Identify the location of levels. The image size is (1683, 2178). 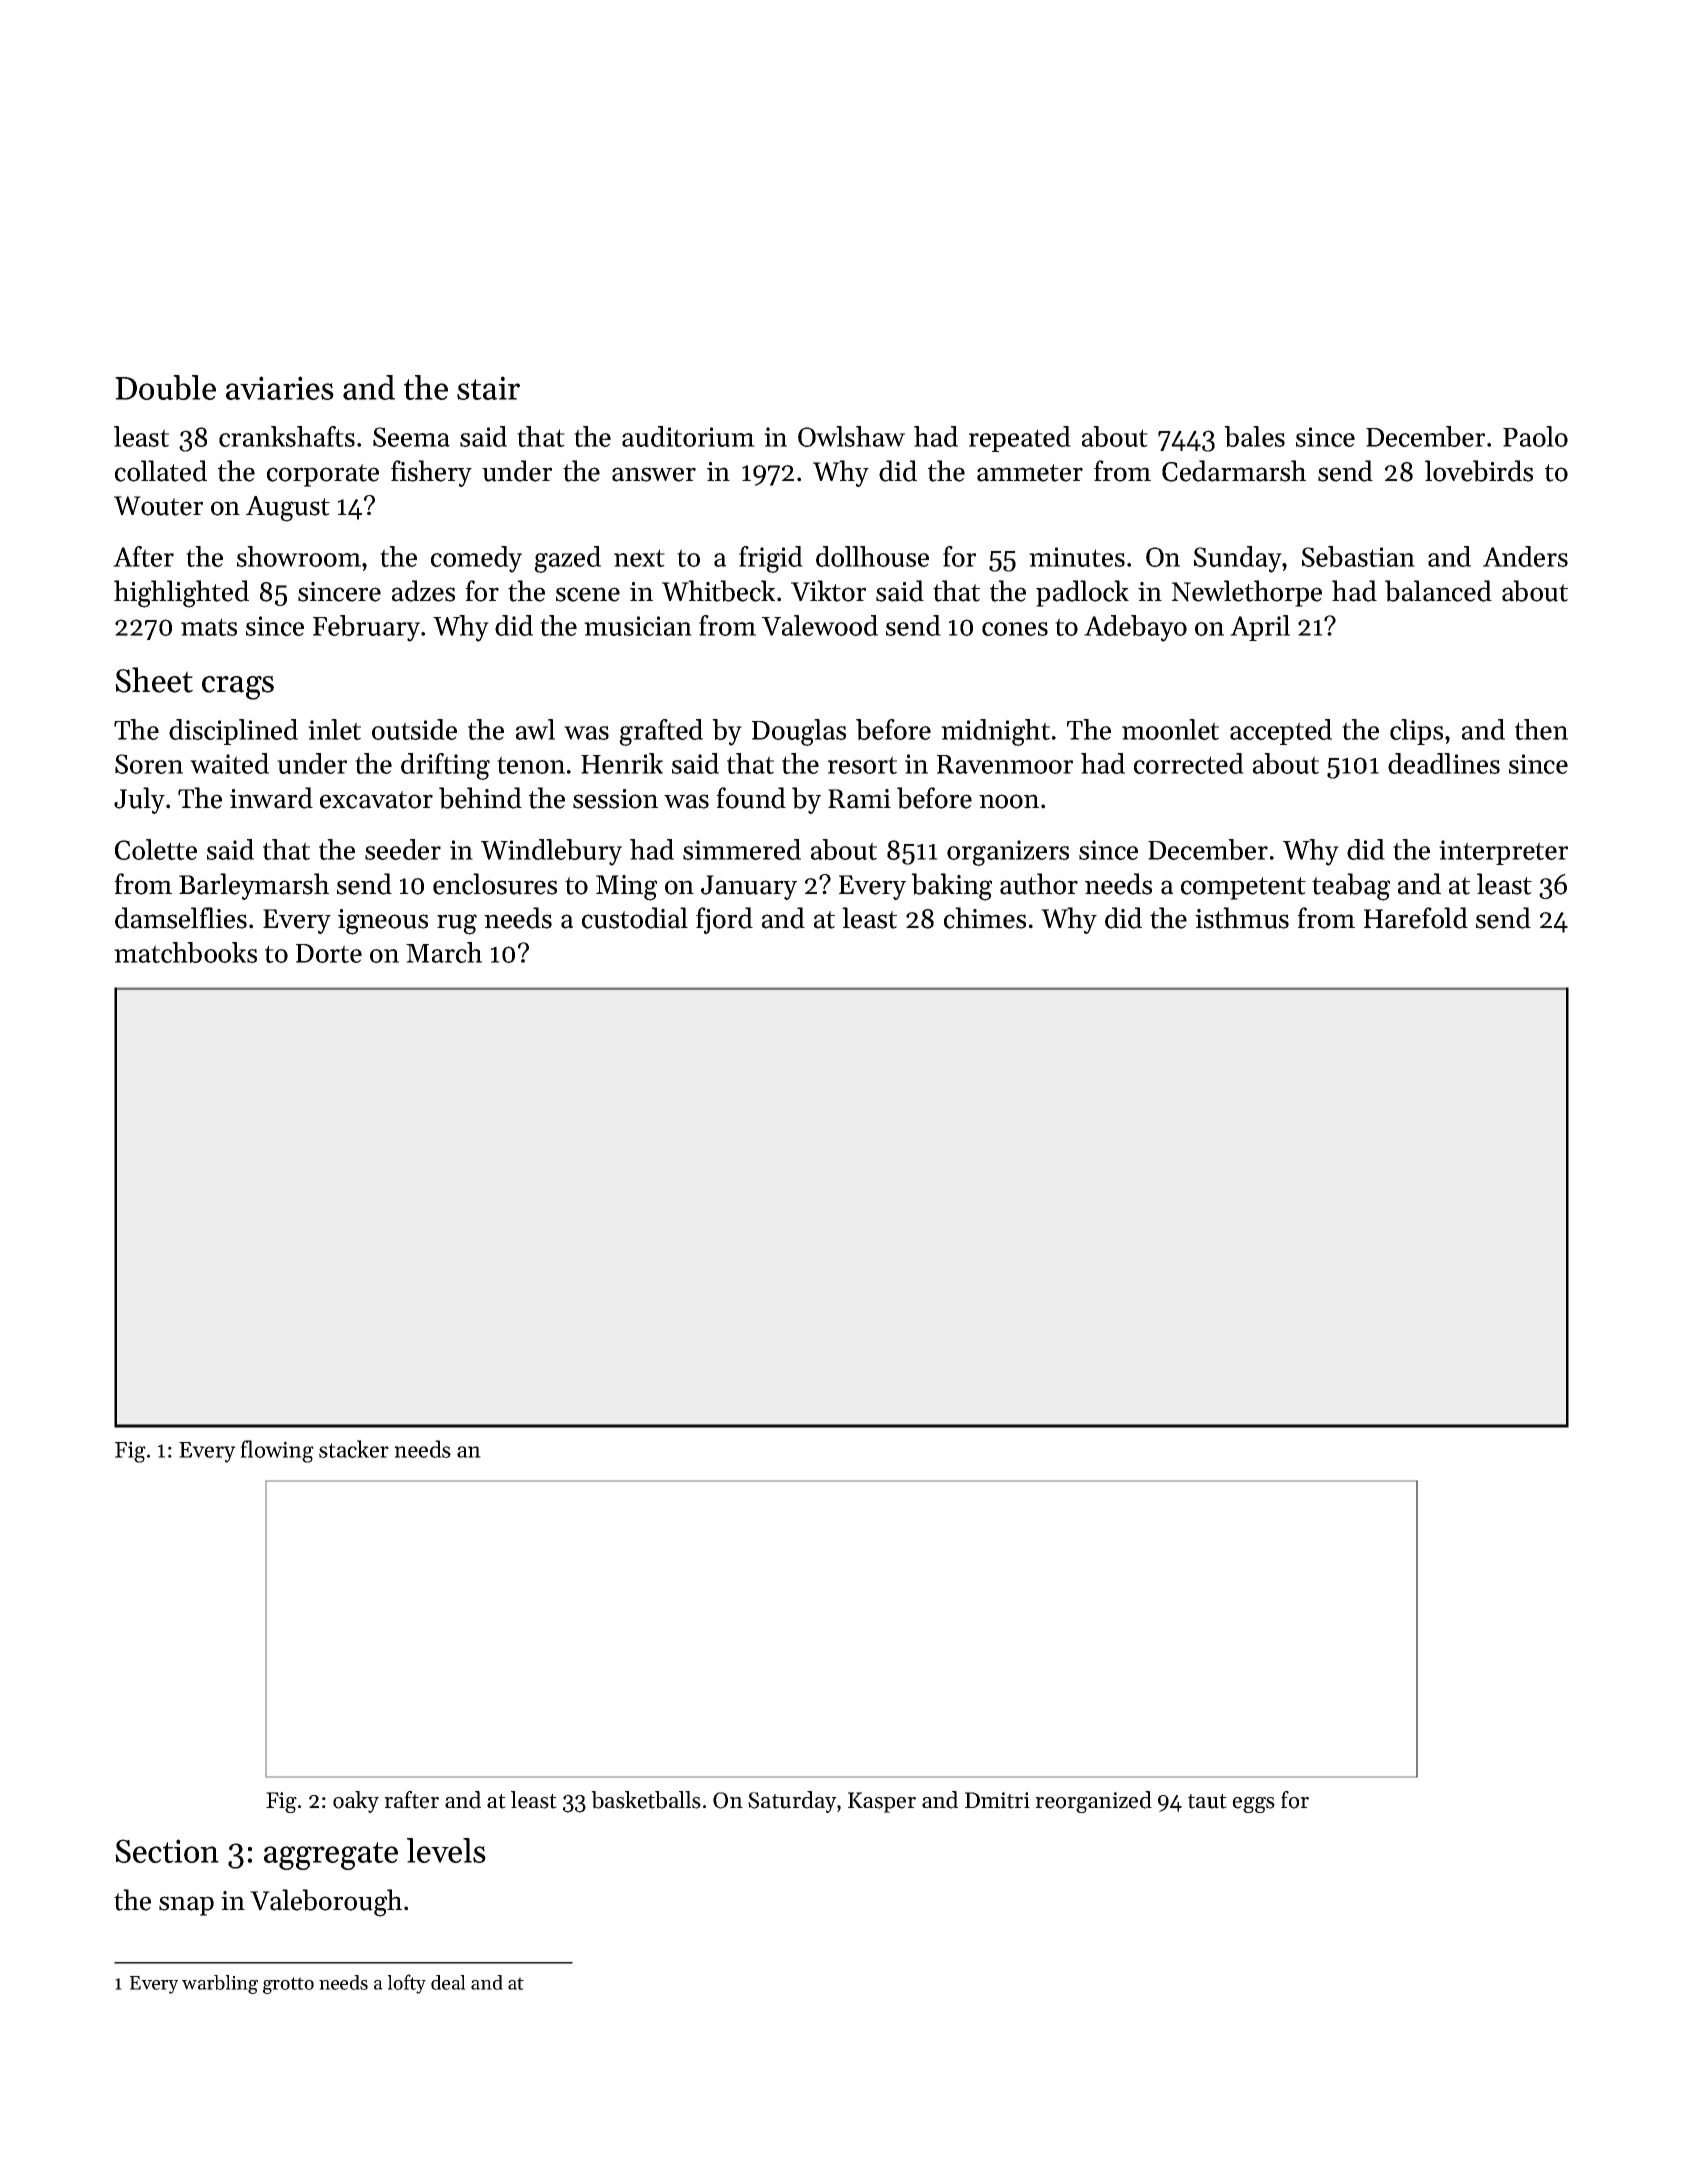
(446, 1850).
